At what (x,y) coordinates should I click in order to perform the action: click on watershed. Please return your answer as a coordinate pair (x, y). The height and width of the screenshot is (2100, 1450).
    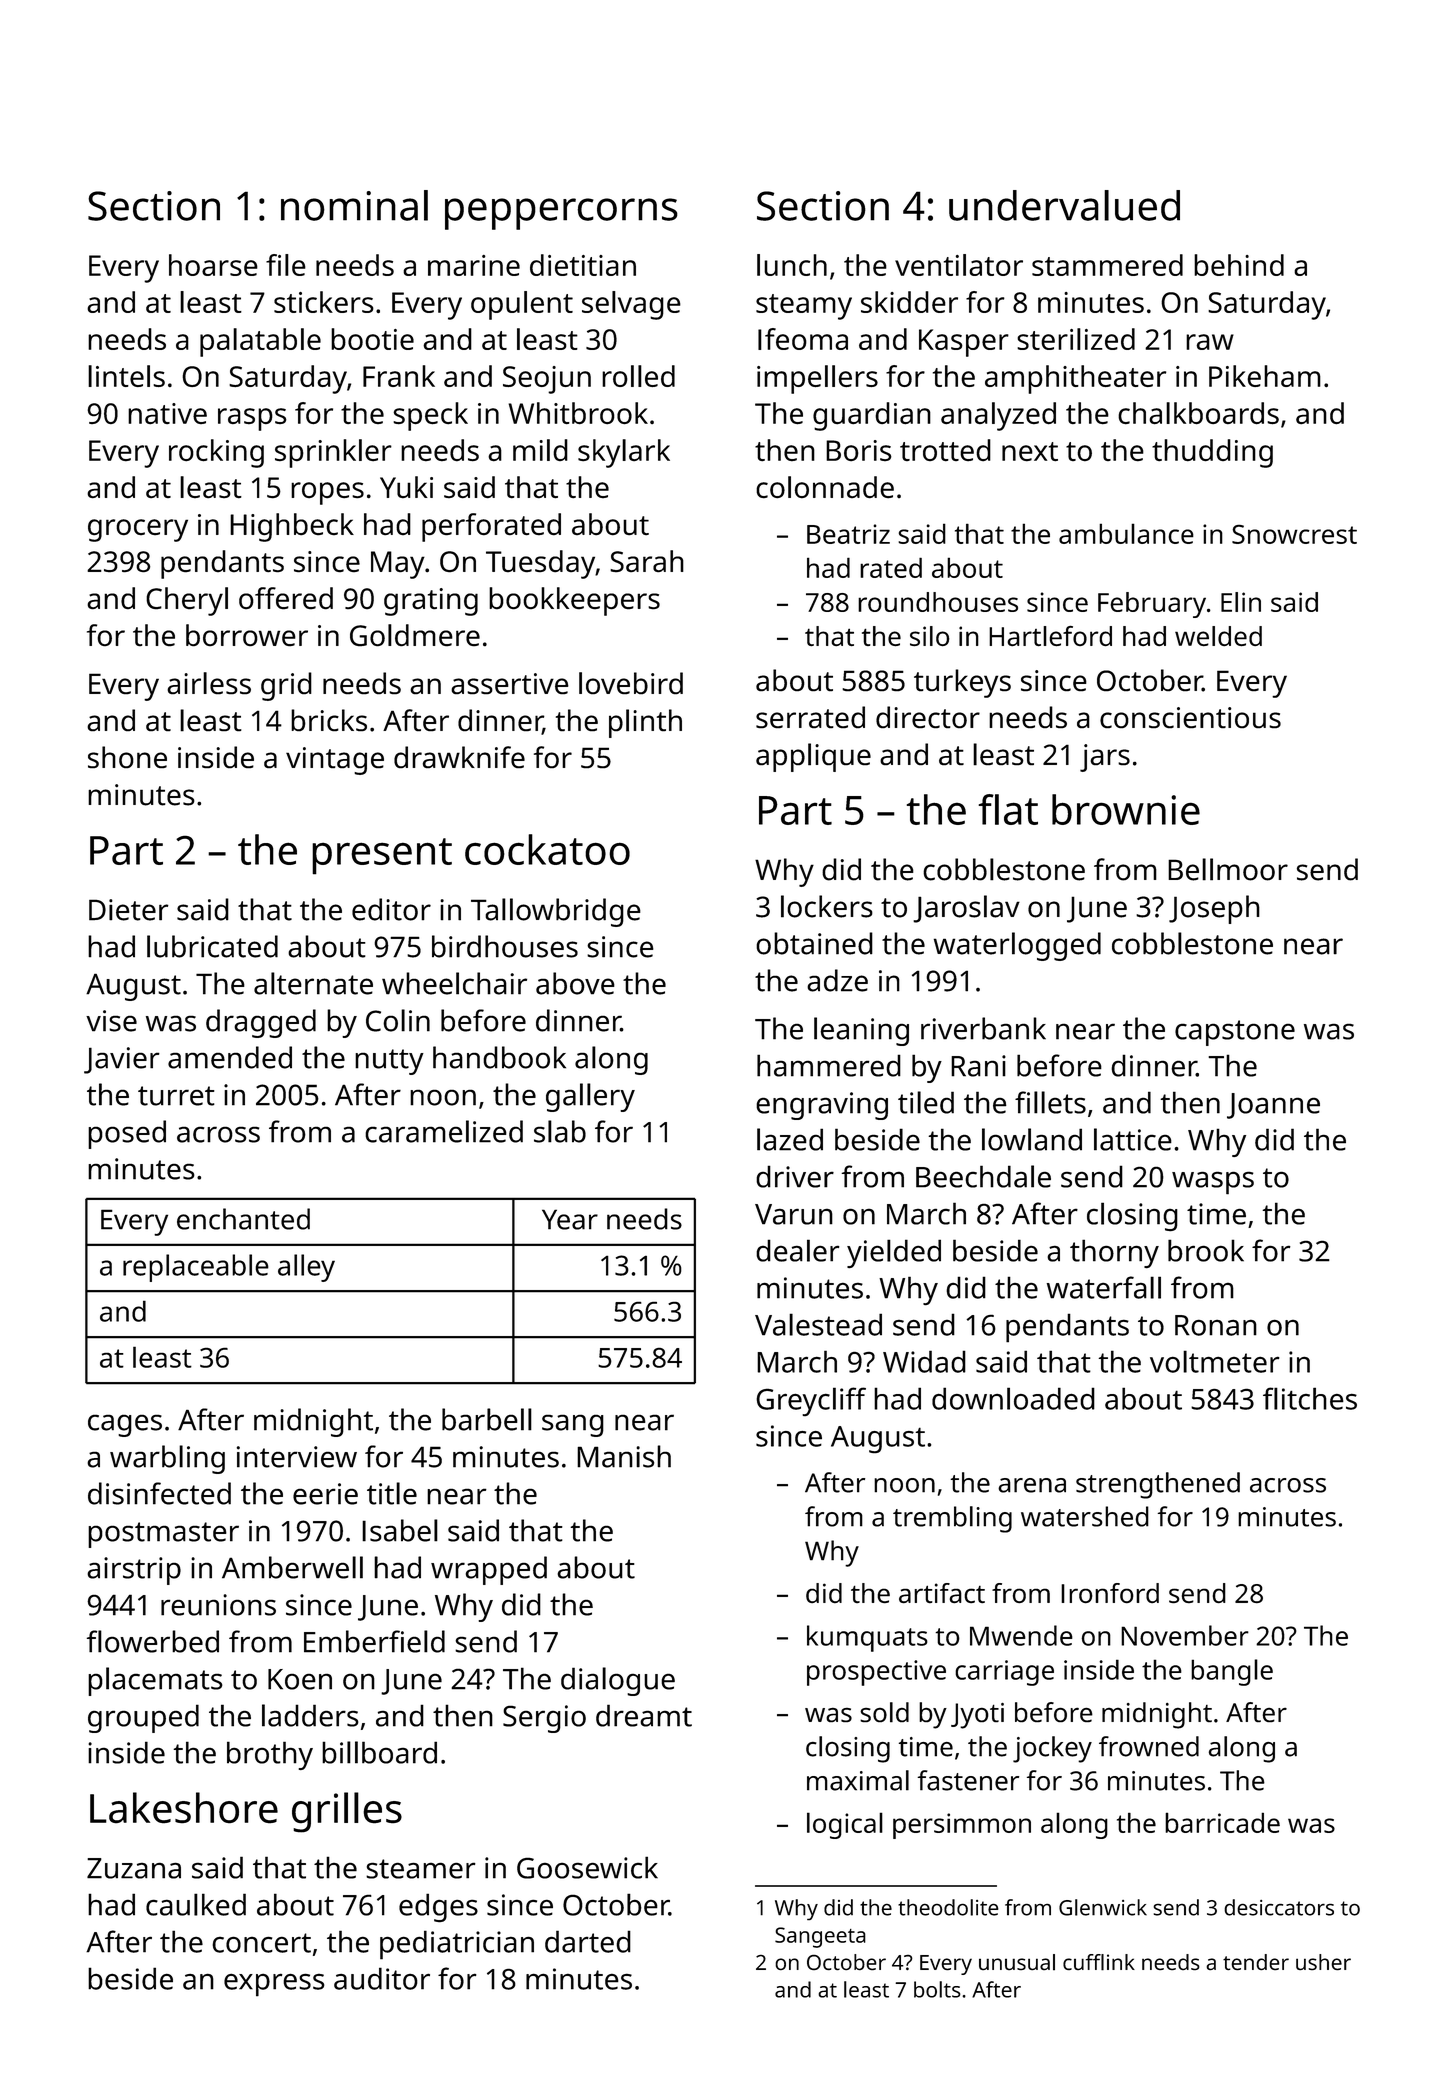
    Looking at the image, I should click on (1085, 1516).
